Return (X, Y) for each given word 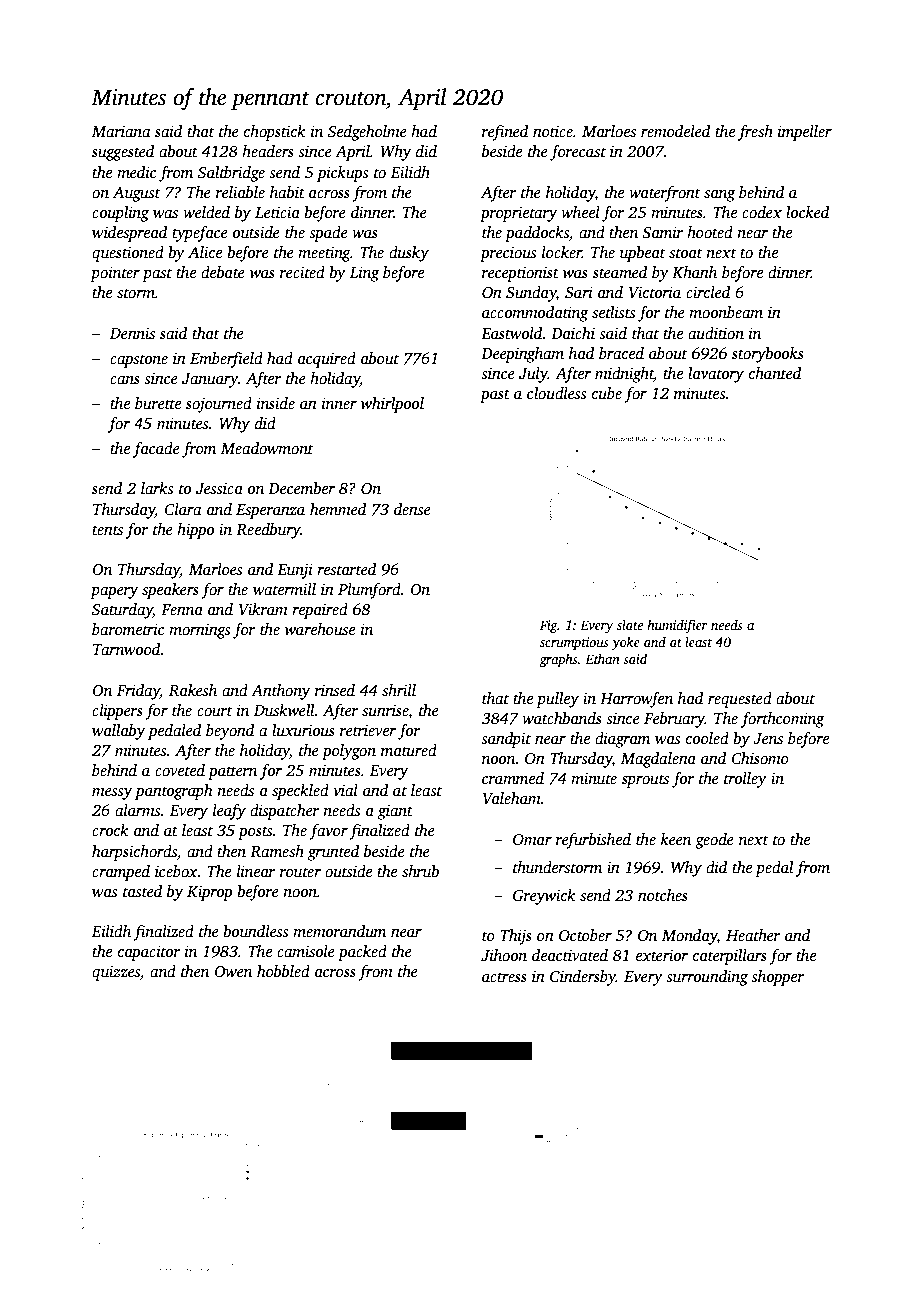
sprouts (645, 781)
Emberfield (226, 360)
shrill (399, 690)
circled (708, 292)
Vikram (263, 609)
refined (505, 133)
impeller (805, 133)
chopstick (275, 133)
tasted (142, 891)
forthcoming (782, 720)
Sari (579, 292)
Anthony (280, 692)
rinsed (335, 690)
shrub (420, 871)
